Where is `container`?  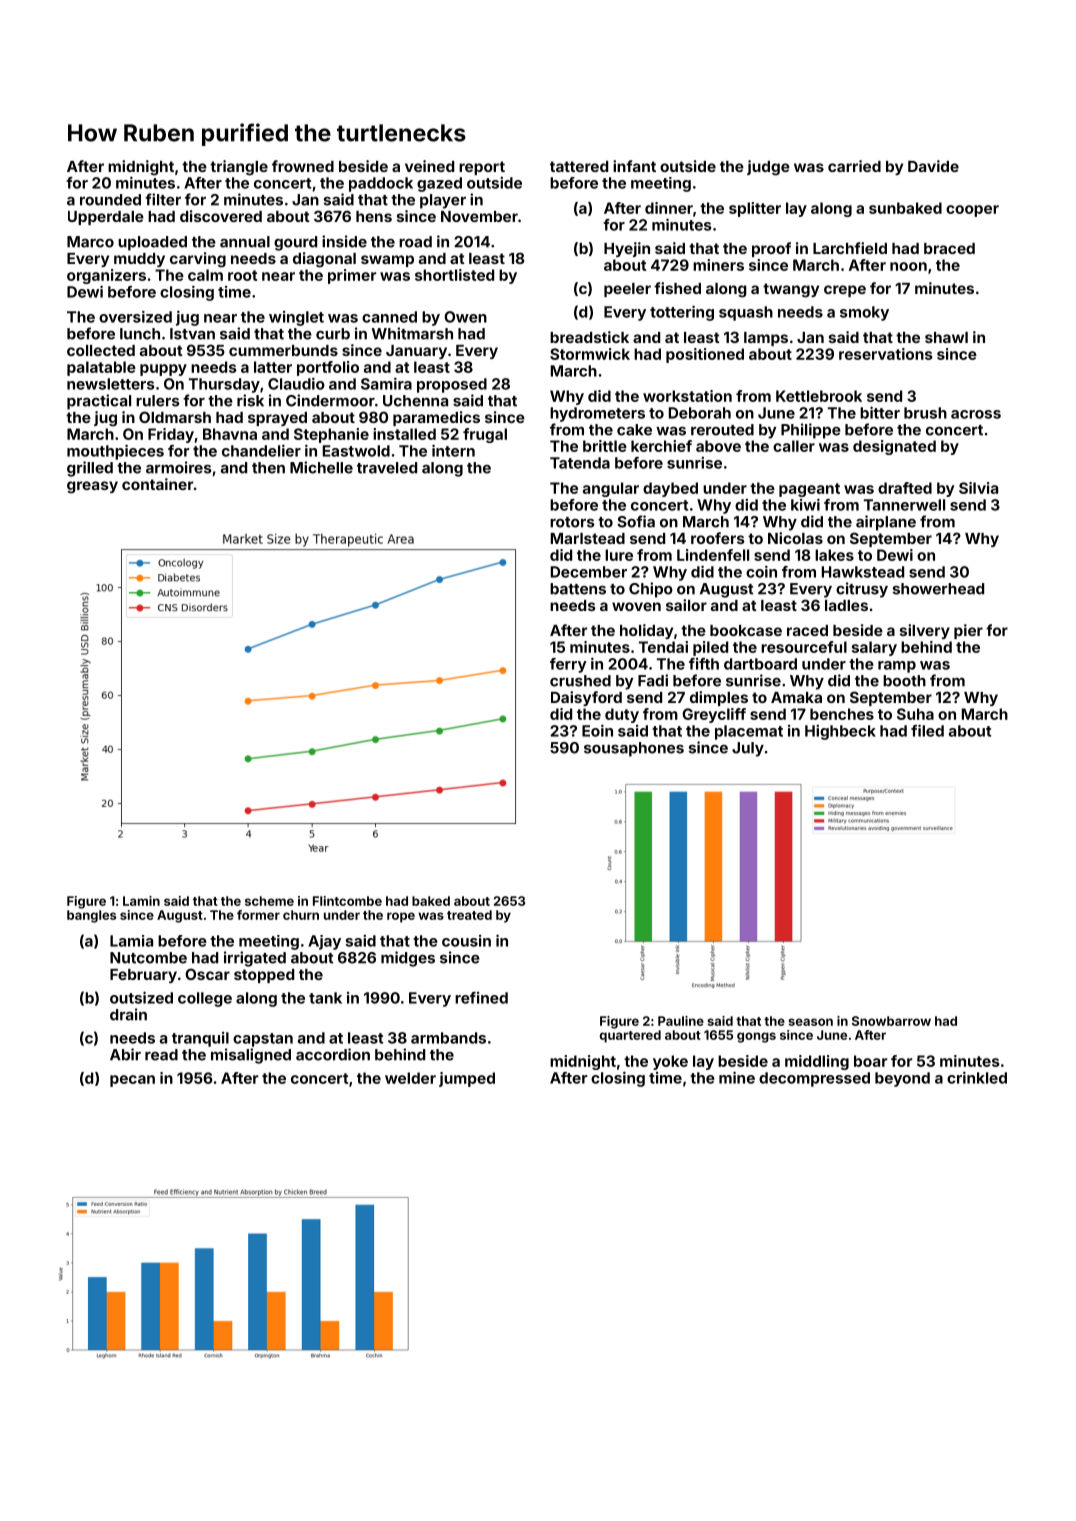 container is located at coordinates (157, 484).
